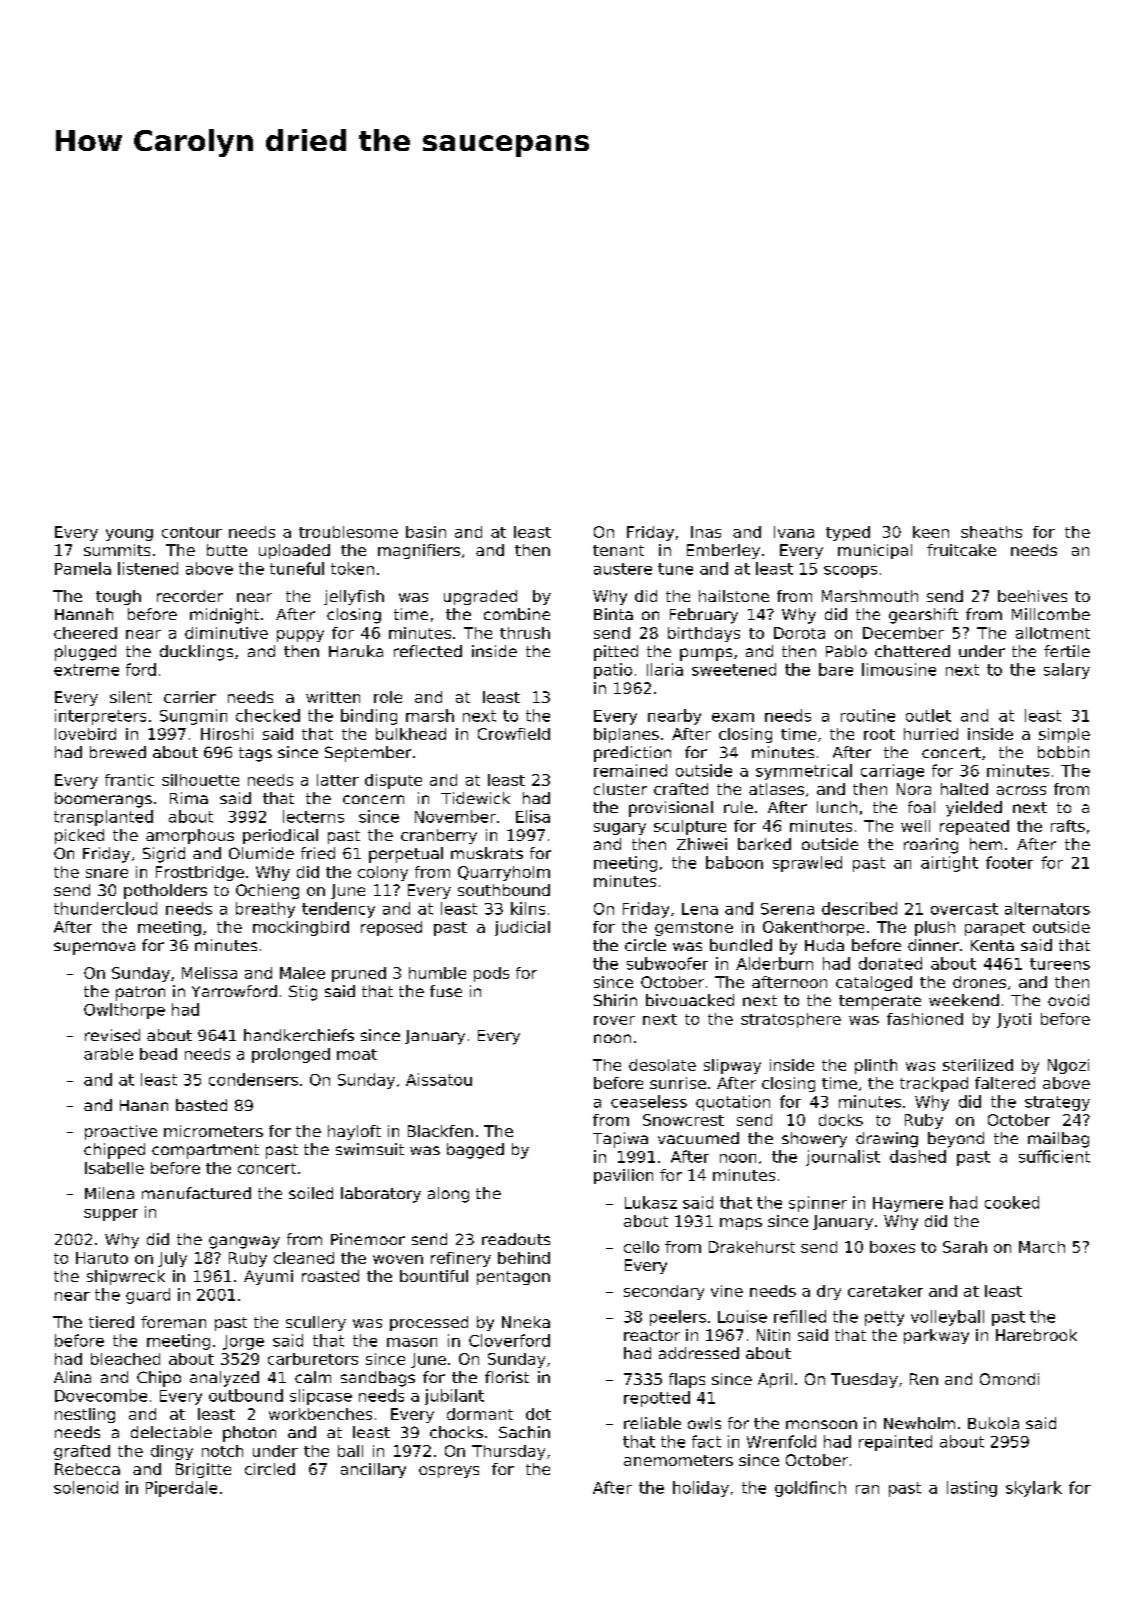 The image size is (1144, 1617). Describe the element at coordinates (419, 551) in the page. I see `magnifiers` at that location.
